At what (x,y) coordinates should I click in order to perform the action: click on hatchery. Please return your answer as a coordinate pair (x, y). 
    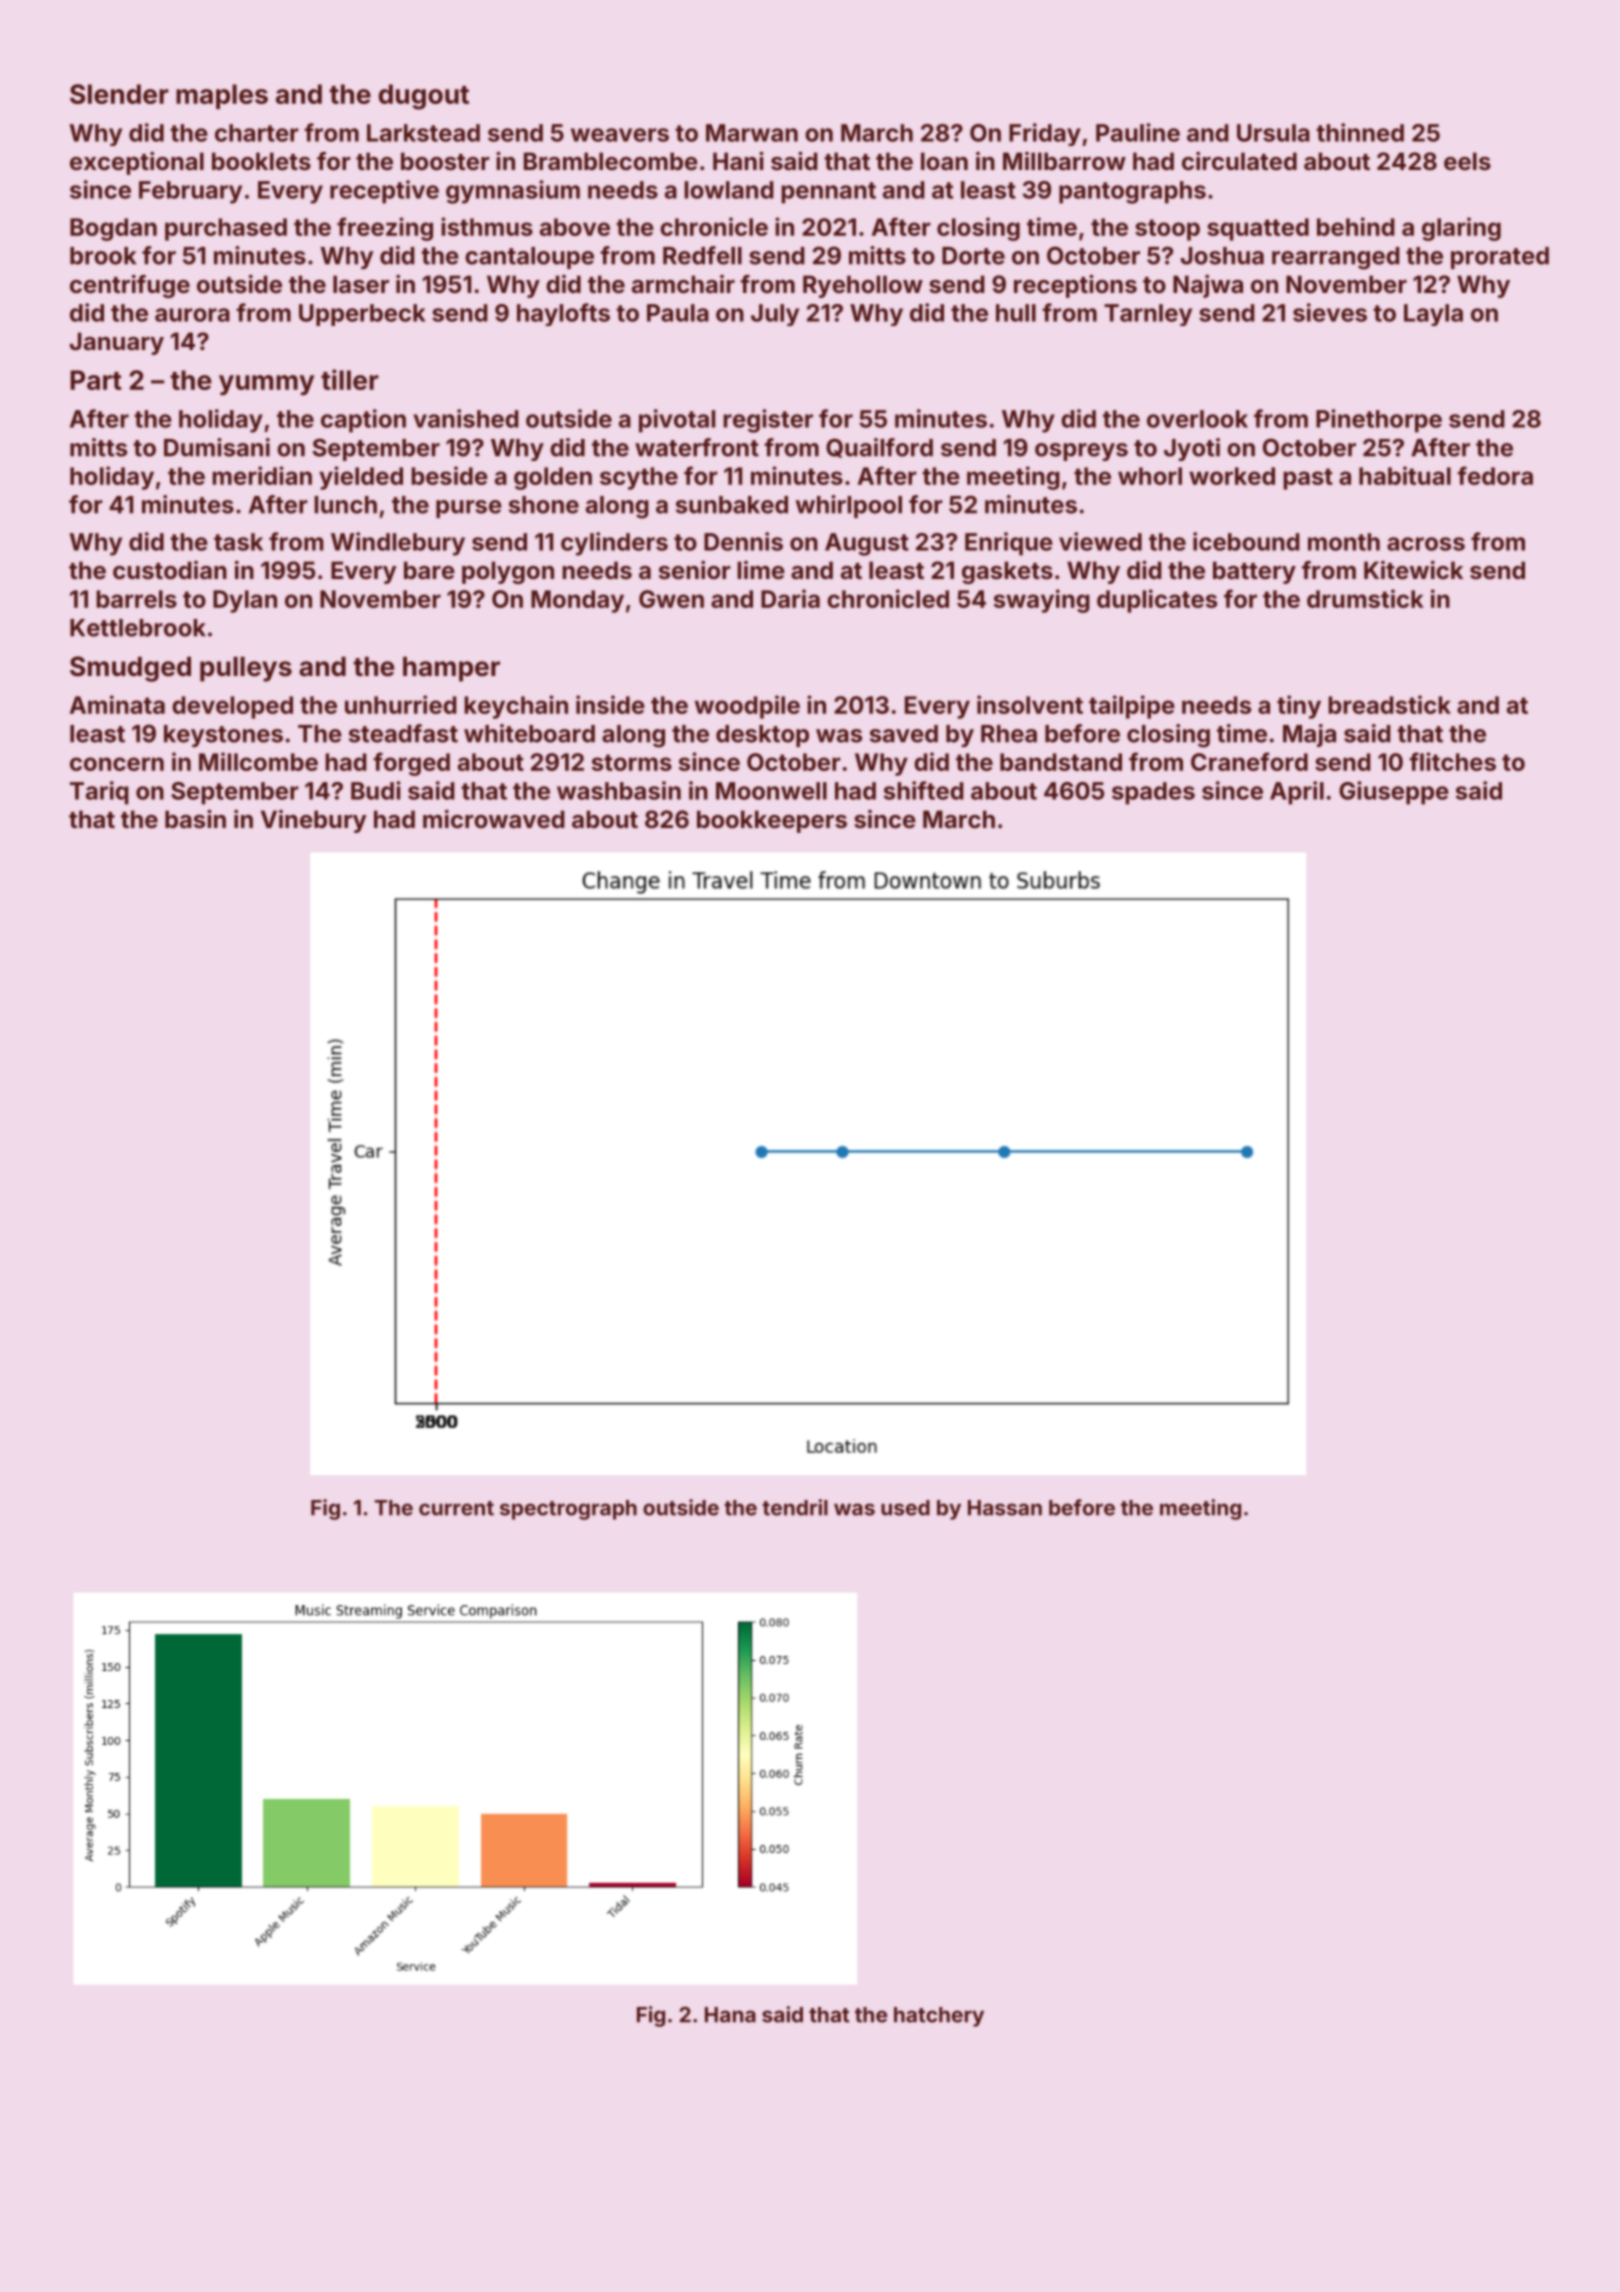
    Looking at the image, I should click on (939, 2017).
